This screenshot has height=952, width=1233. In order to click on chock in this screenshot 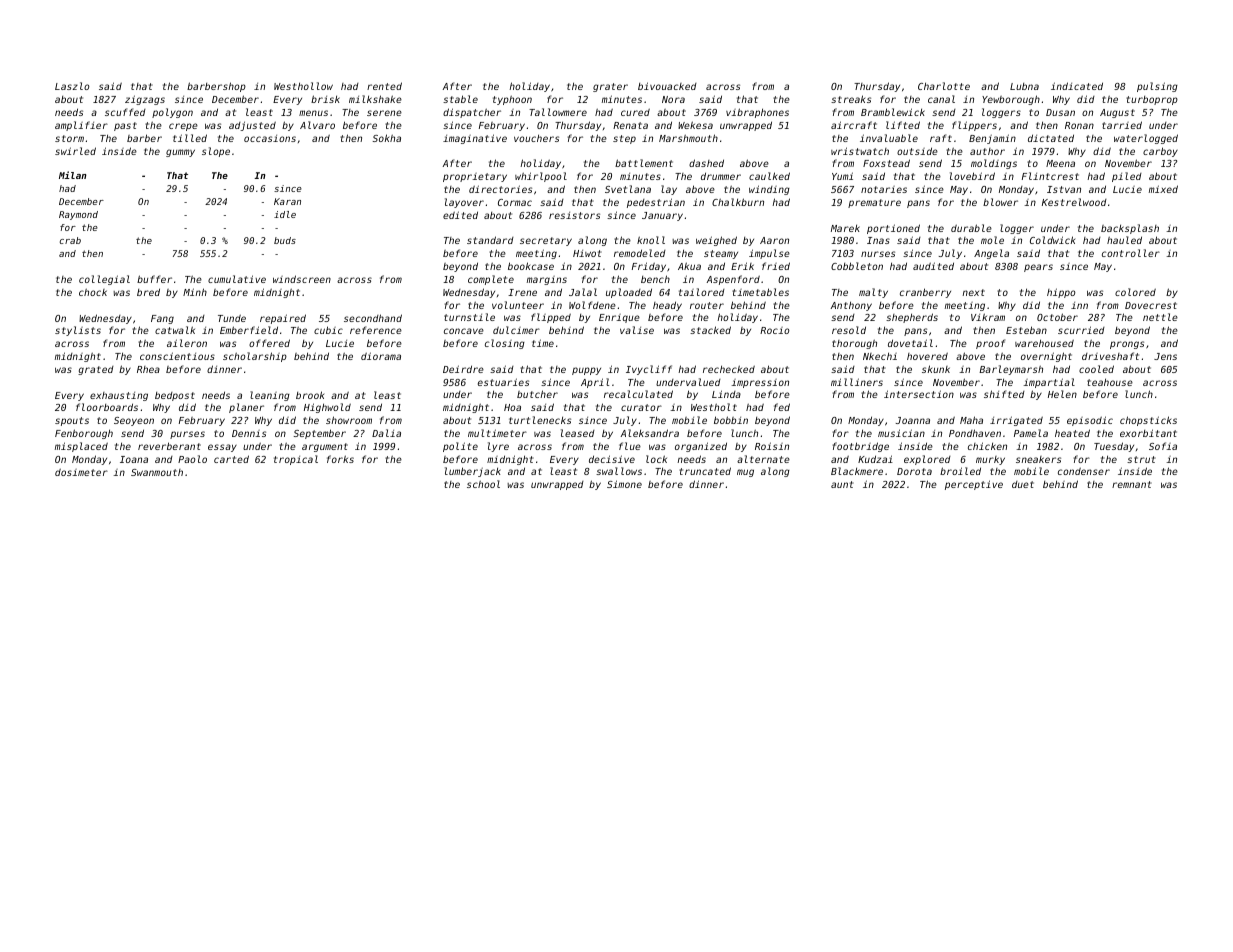, I will do `click(93, 292)`.
